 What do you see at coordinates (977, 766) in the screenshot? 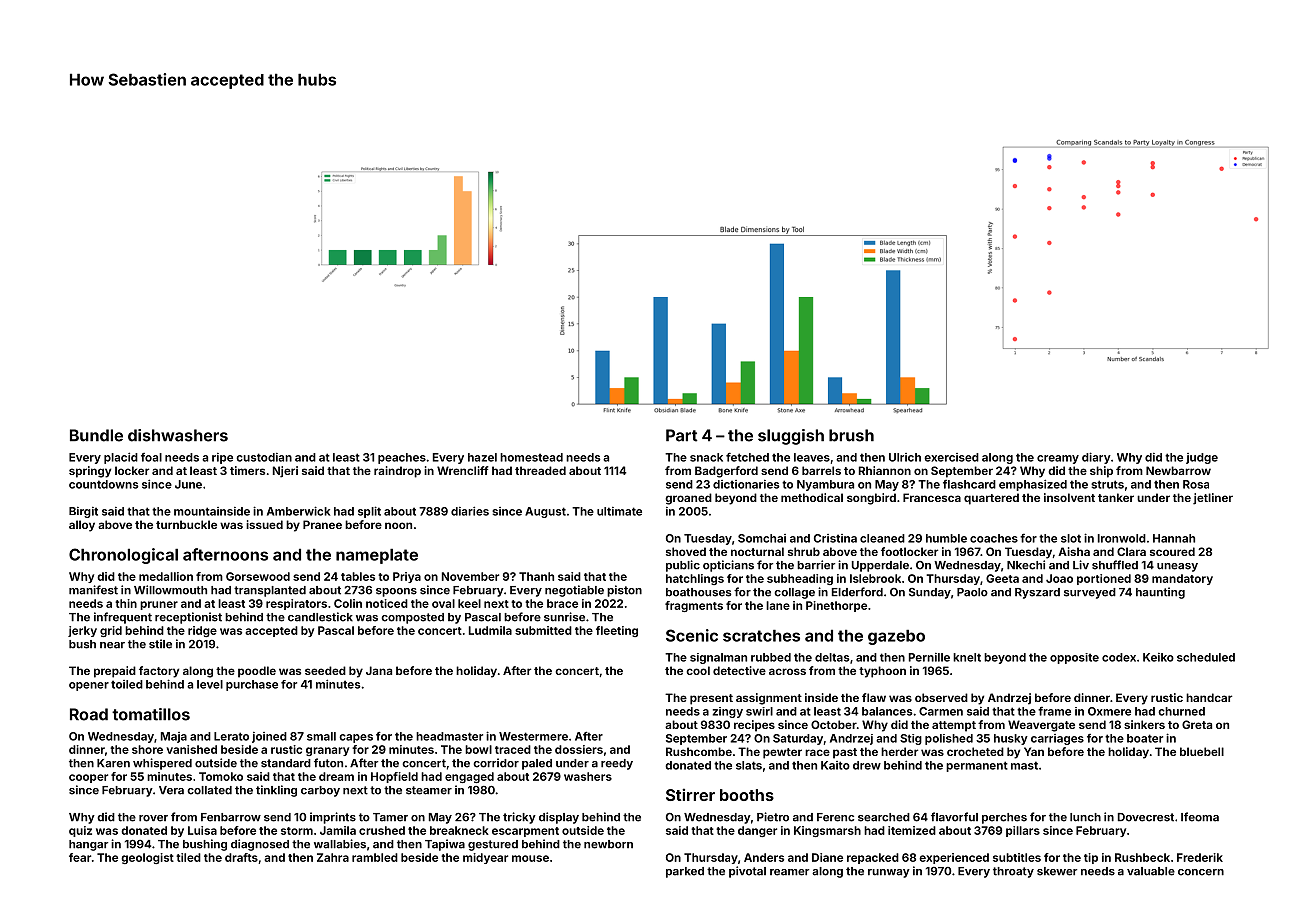
I see `permanent` at bounding box center [977, 766].
